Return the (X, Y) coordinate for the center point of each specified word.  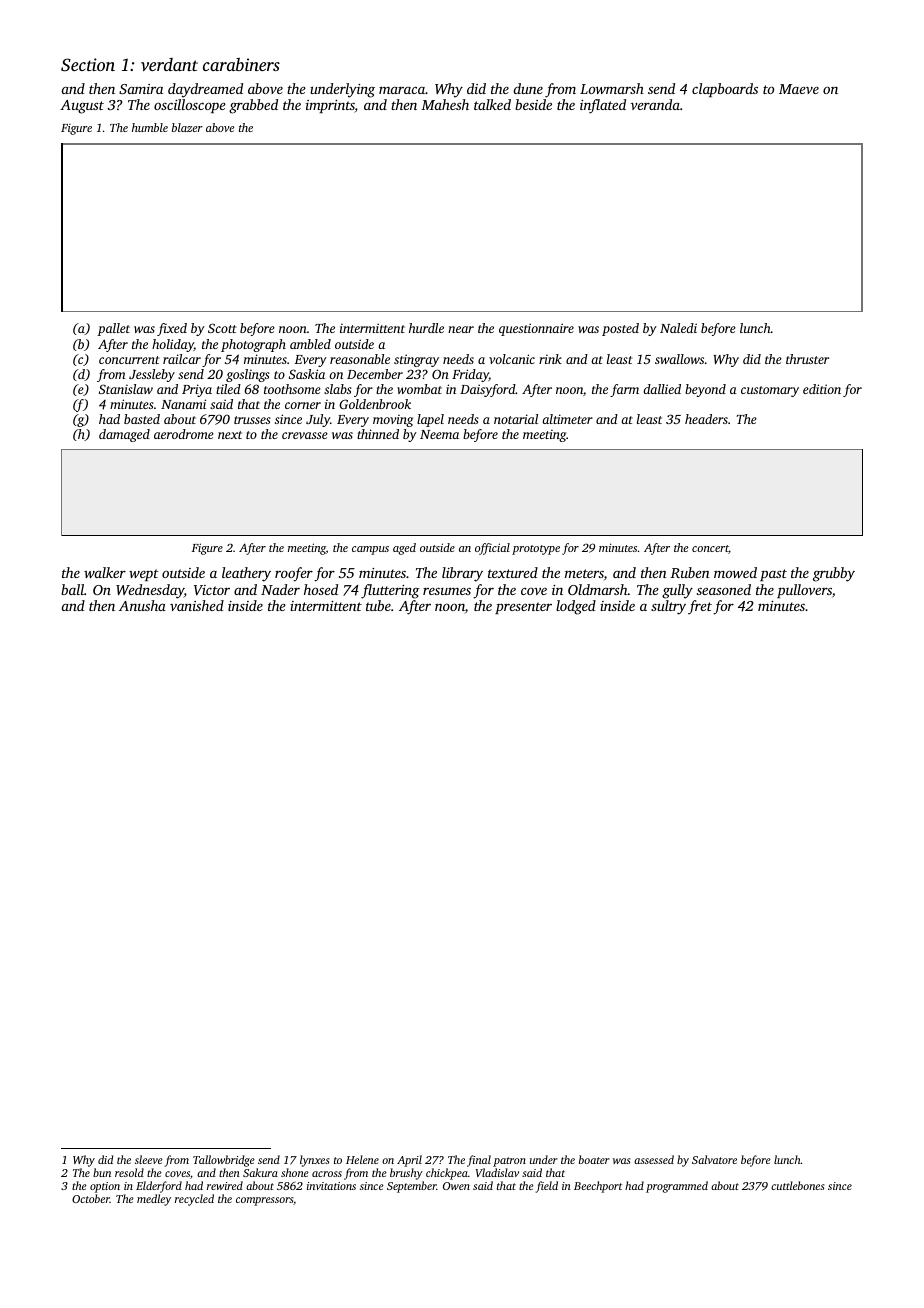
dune (528, 88)
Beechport (598, 1187)
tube (378, 605)
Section (88, 65)
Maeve (799, 89)
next (230, 435)
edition (822, 389)
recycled (194, 1200)
